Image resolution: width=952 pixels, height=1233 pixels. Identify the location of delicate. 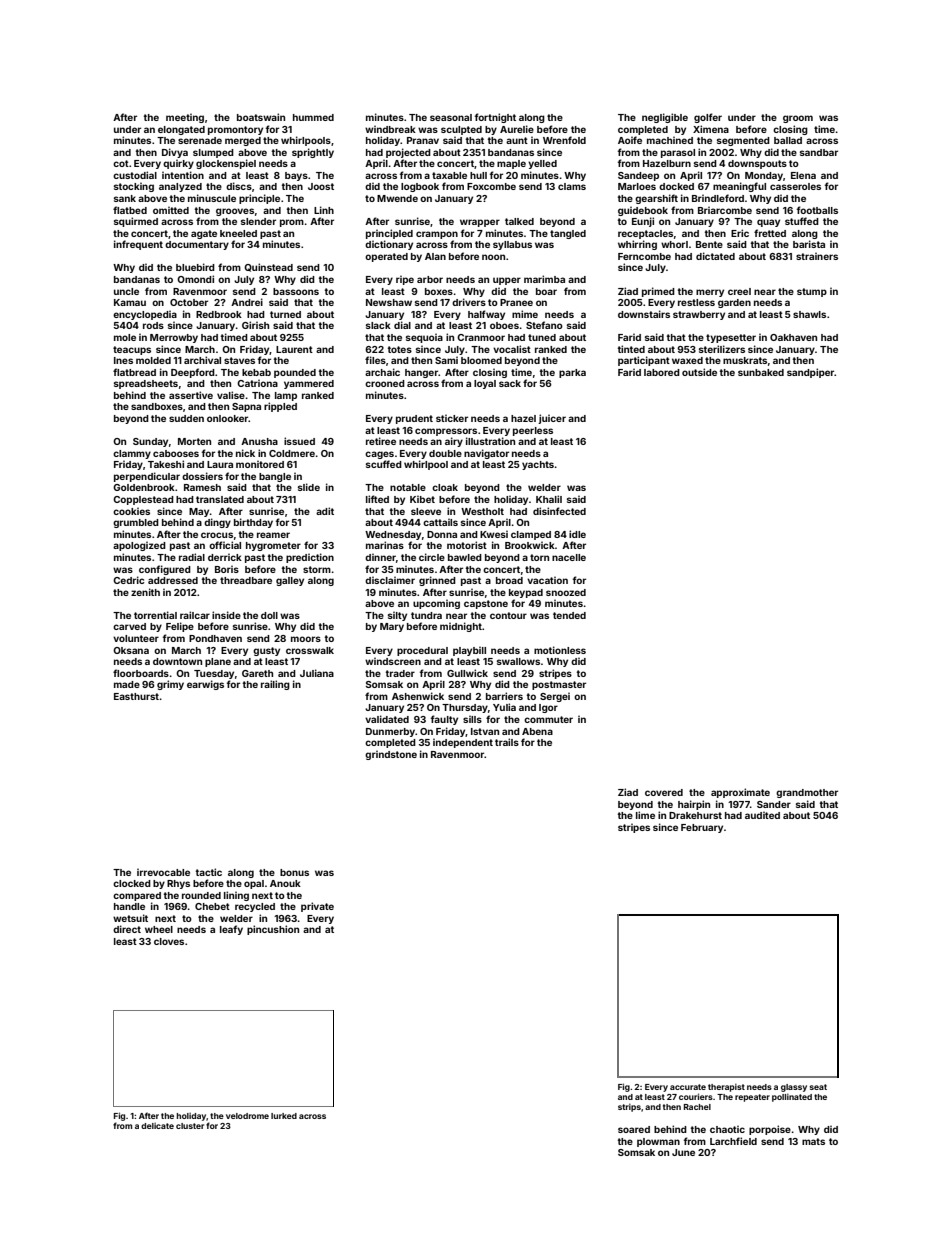
(157, 1126).
